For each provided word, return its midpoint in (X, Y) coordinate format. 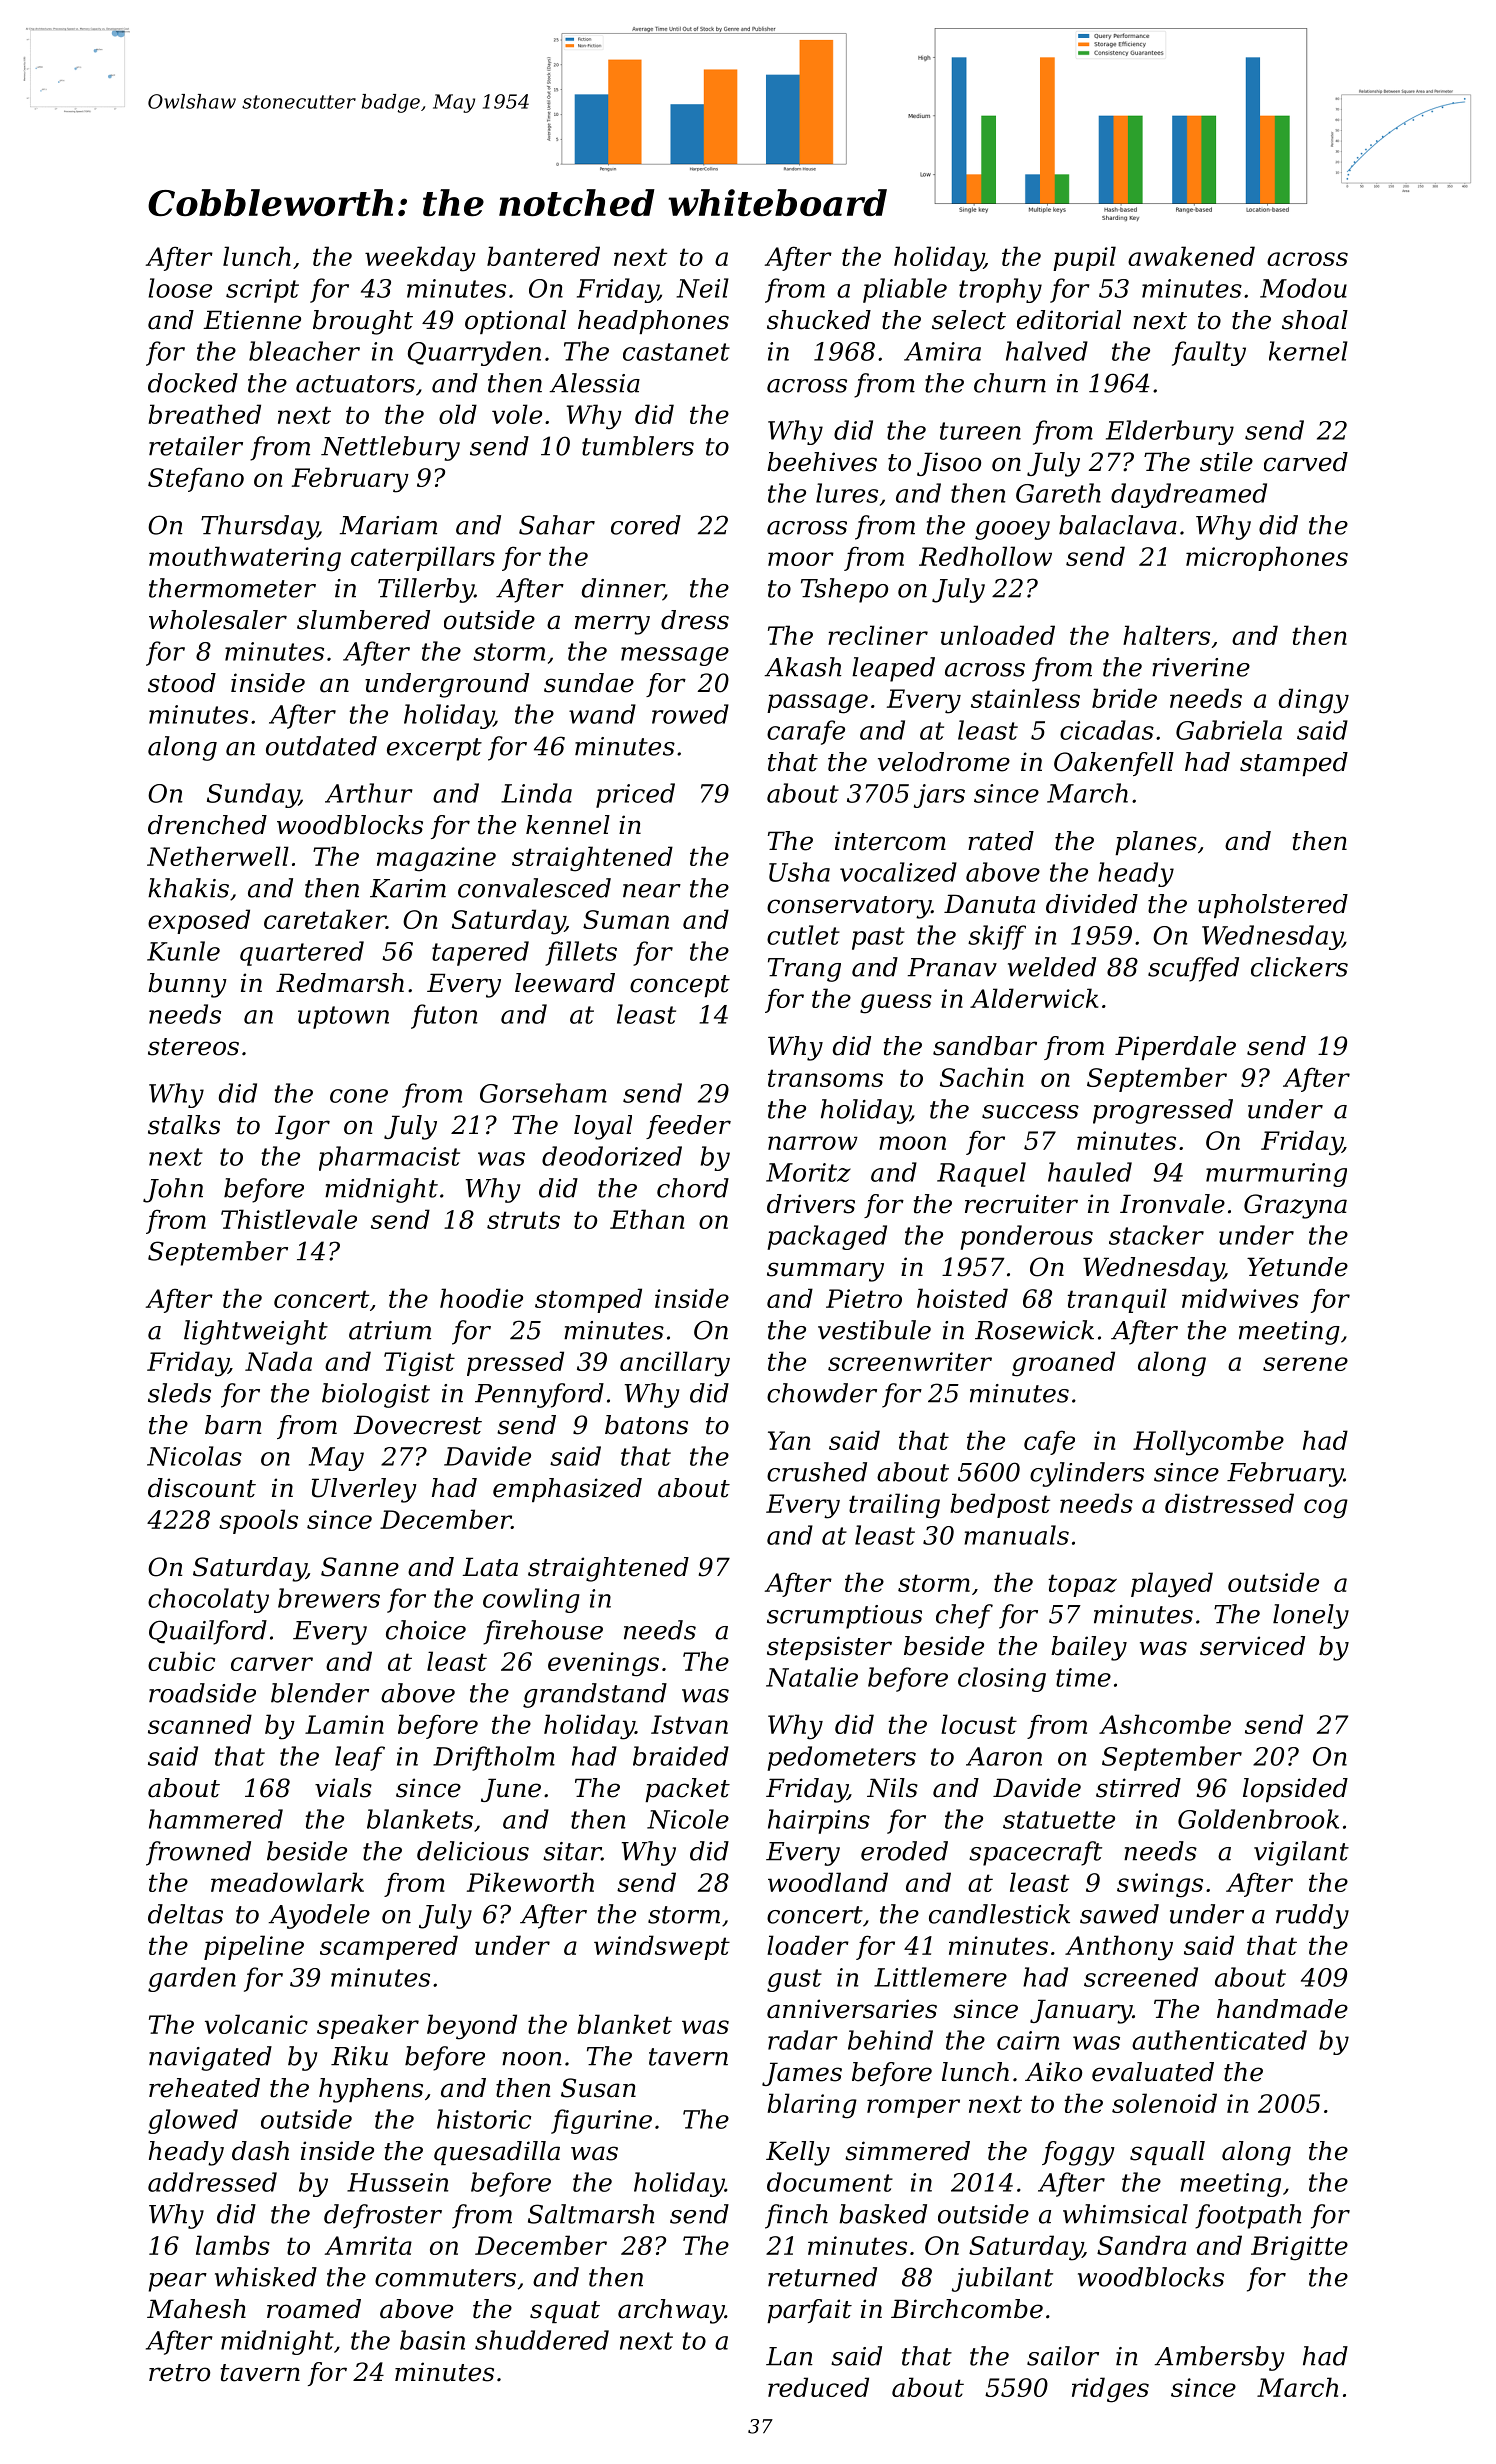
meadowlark (287, 1882)
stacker (1156, 1235)
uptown (343, 1017)
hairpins (819, 1821)
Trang (804, 970)
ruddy (1312, 1916)
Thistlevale (289, 1219)
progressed (1163, 1111)
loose (180, 288)
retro (179, 2373)
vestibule (874, 1330)
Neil (702, 288)
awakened (1191, 256)
